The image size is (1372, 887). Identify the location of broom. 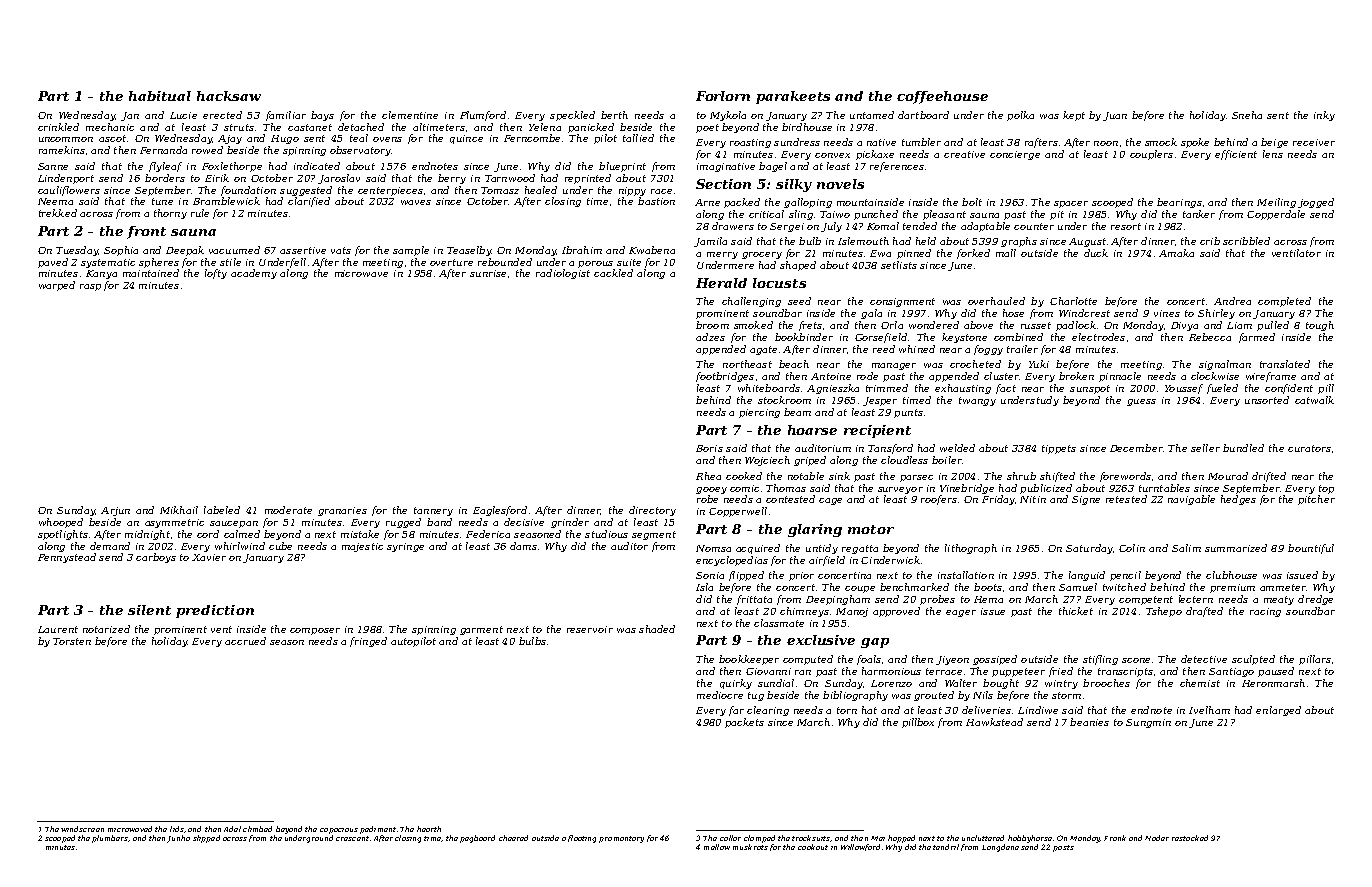
(712, 325).
